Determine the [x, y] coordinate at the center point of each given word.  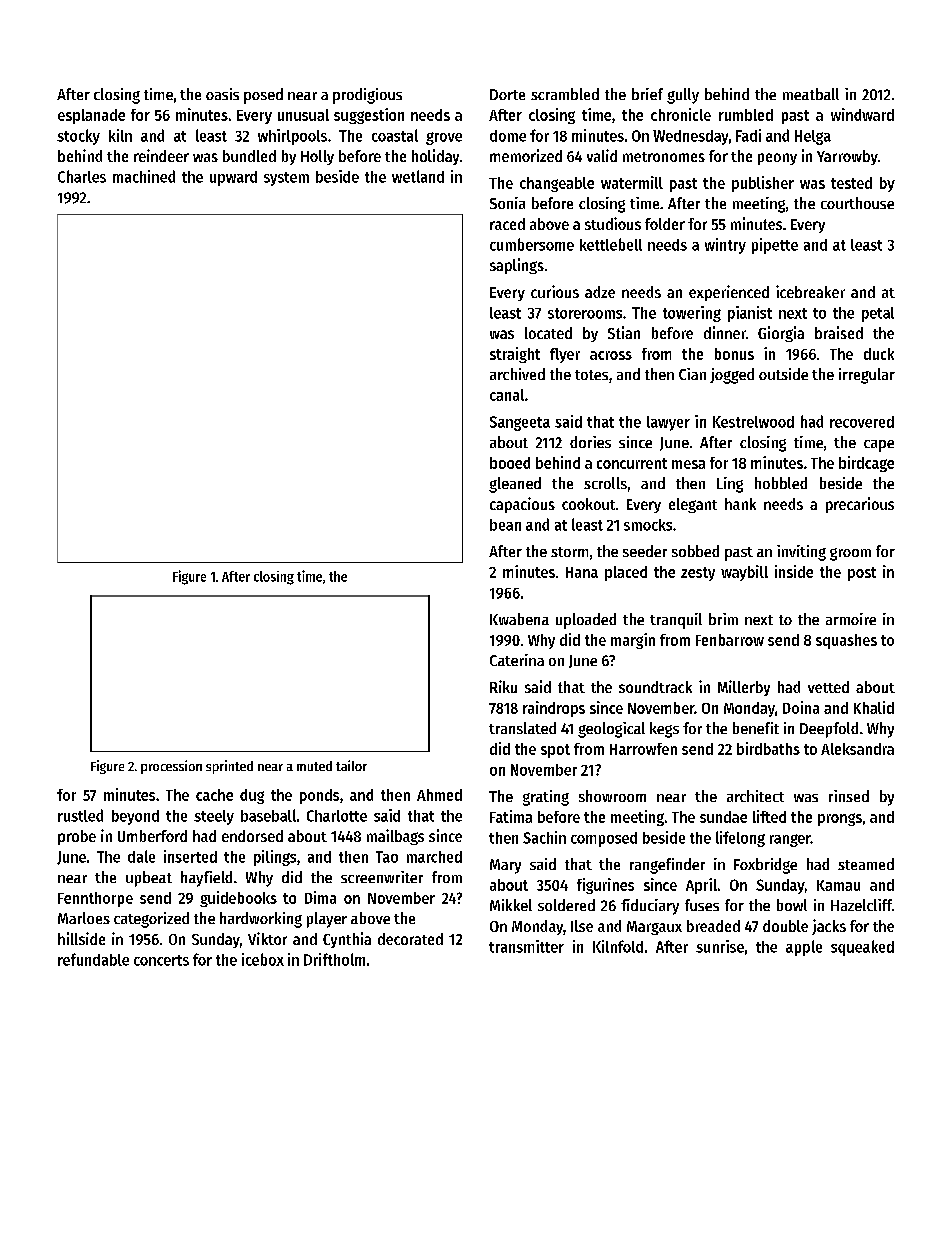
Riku [503, 686]
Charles [82, 176]
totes [591, 375]
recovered [862, 422]
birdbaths [768, 748]
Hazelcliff [861, 905]
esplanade [91, 116]
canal [507, 395]
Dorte [507, 94]
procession [171, 767]
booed [510, 463]
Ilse [582, 926]
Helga [813, 137]
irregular [867, 376]
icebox [263, 959]
